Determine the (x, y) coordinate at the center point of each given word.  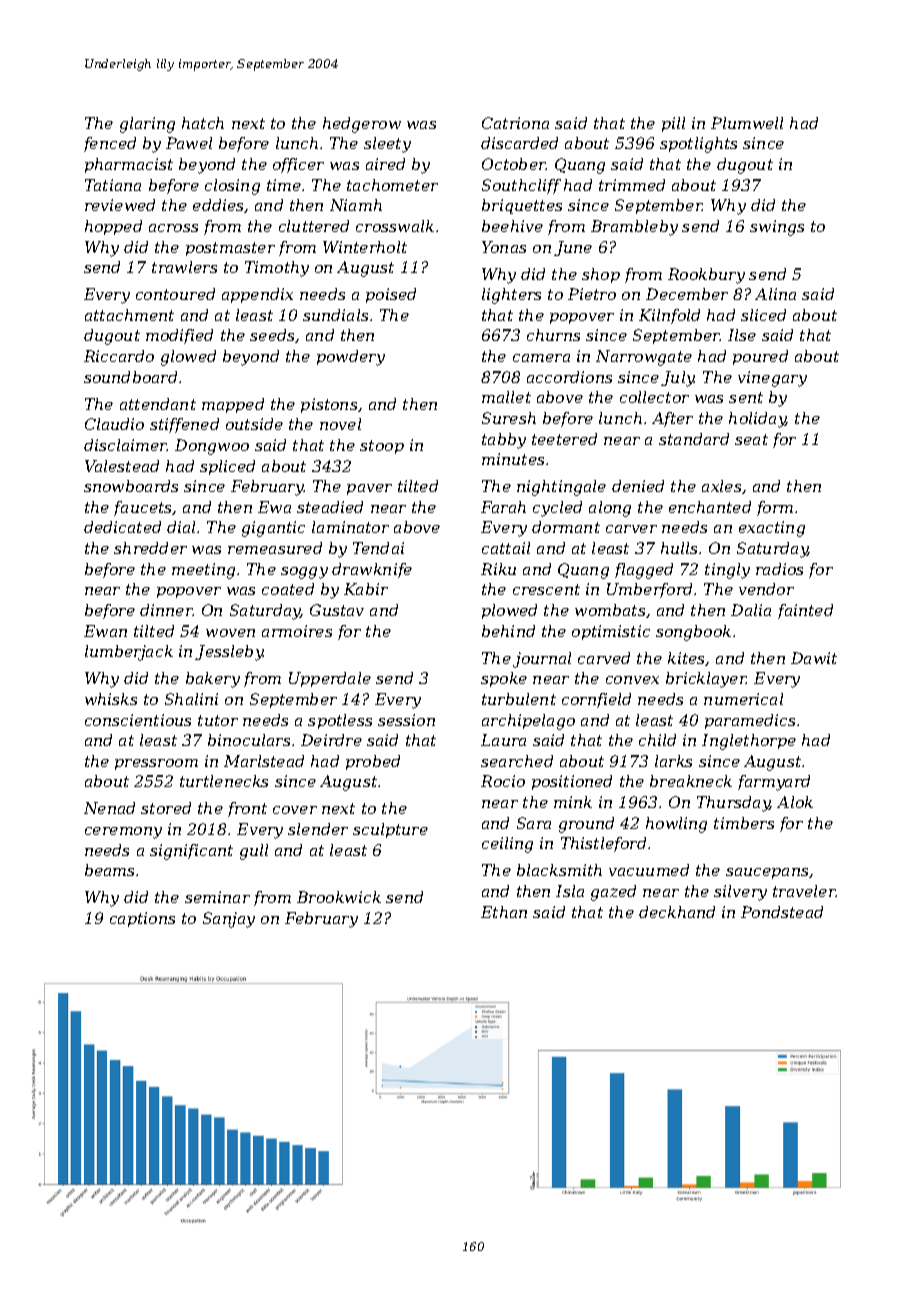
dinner (166, 610)
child (657, 740)
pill (673, 124)
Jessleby (229, 653)
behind (508, 631)
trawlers (184, 267)
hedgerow (362, 125)
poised (391, 295)
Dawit (814, 658)
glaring (147, 125)
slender (318, 829)
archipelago (528, 722)
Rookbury (706, 276)
